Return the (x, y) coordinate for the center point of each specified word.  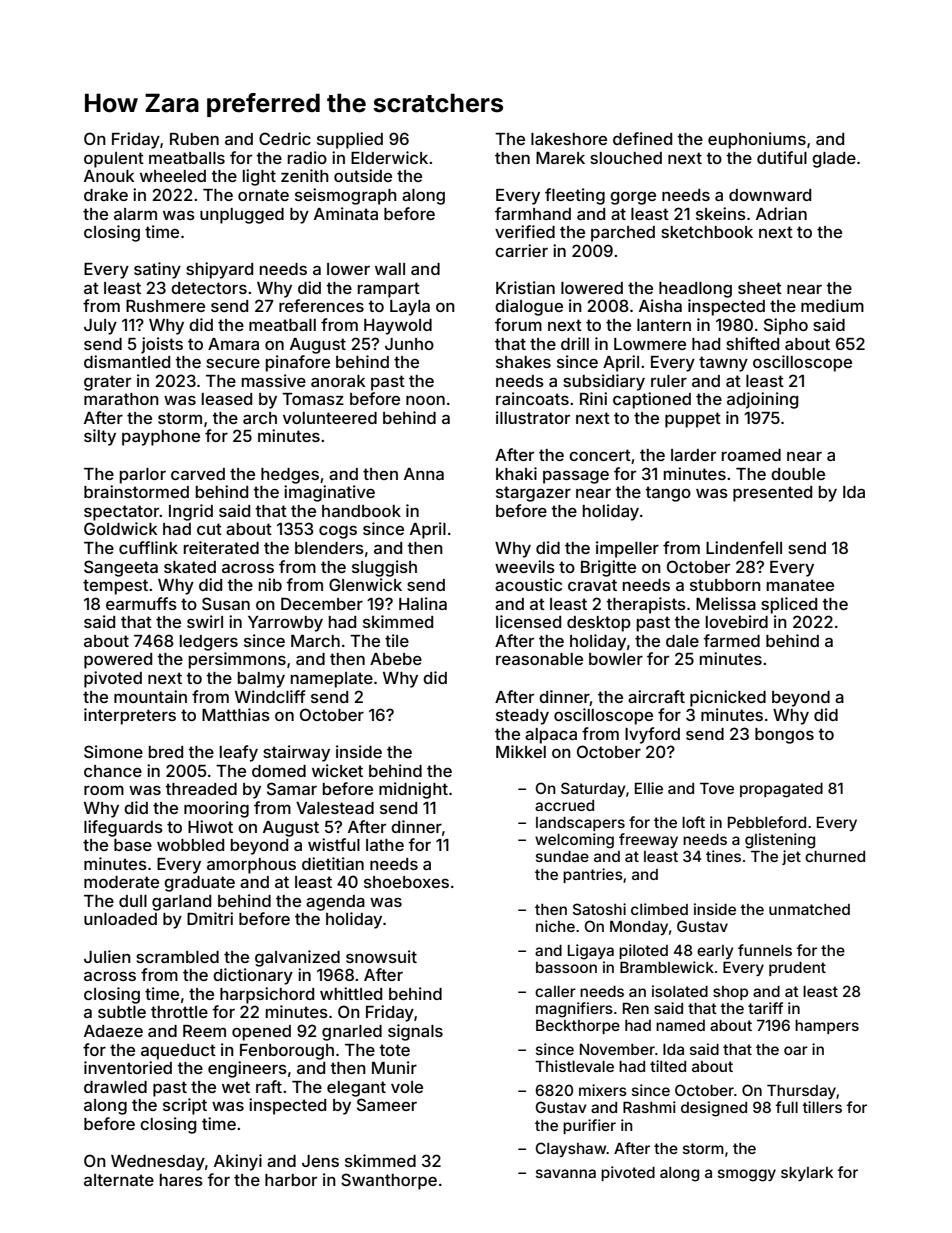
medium (832, 305)
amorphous (251, 866)
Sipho (786, 326)
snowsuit (381, 956)
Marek (560, 158)
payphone (161, 438)
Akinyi (238, 1162)
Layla (410, 308)
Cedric (285, 138)
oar (796, 1050)
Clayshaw (571, 1149)
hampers (827, 1027)
